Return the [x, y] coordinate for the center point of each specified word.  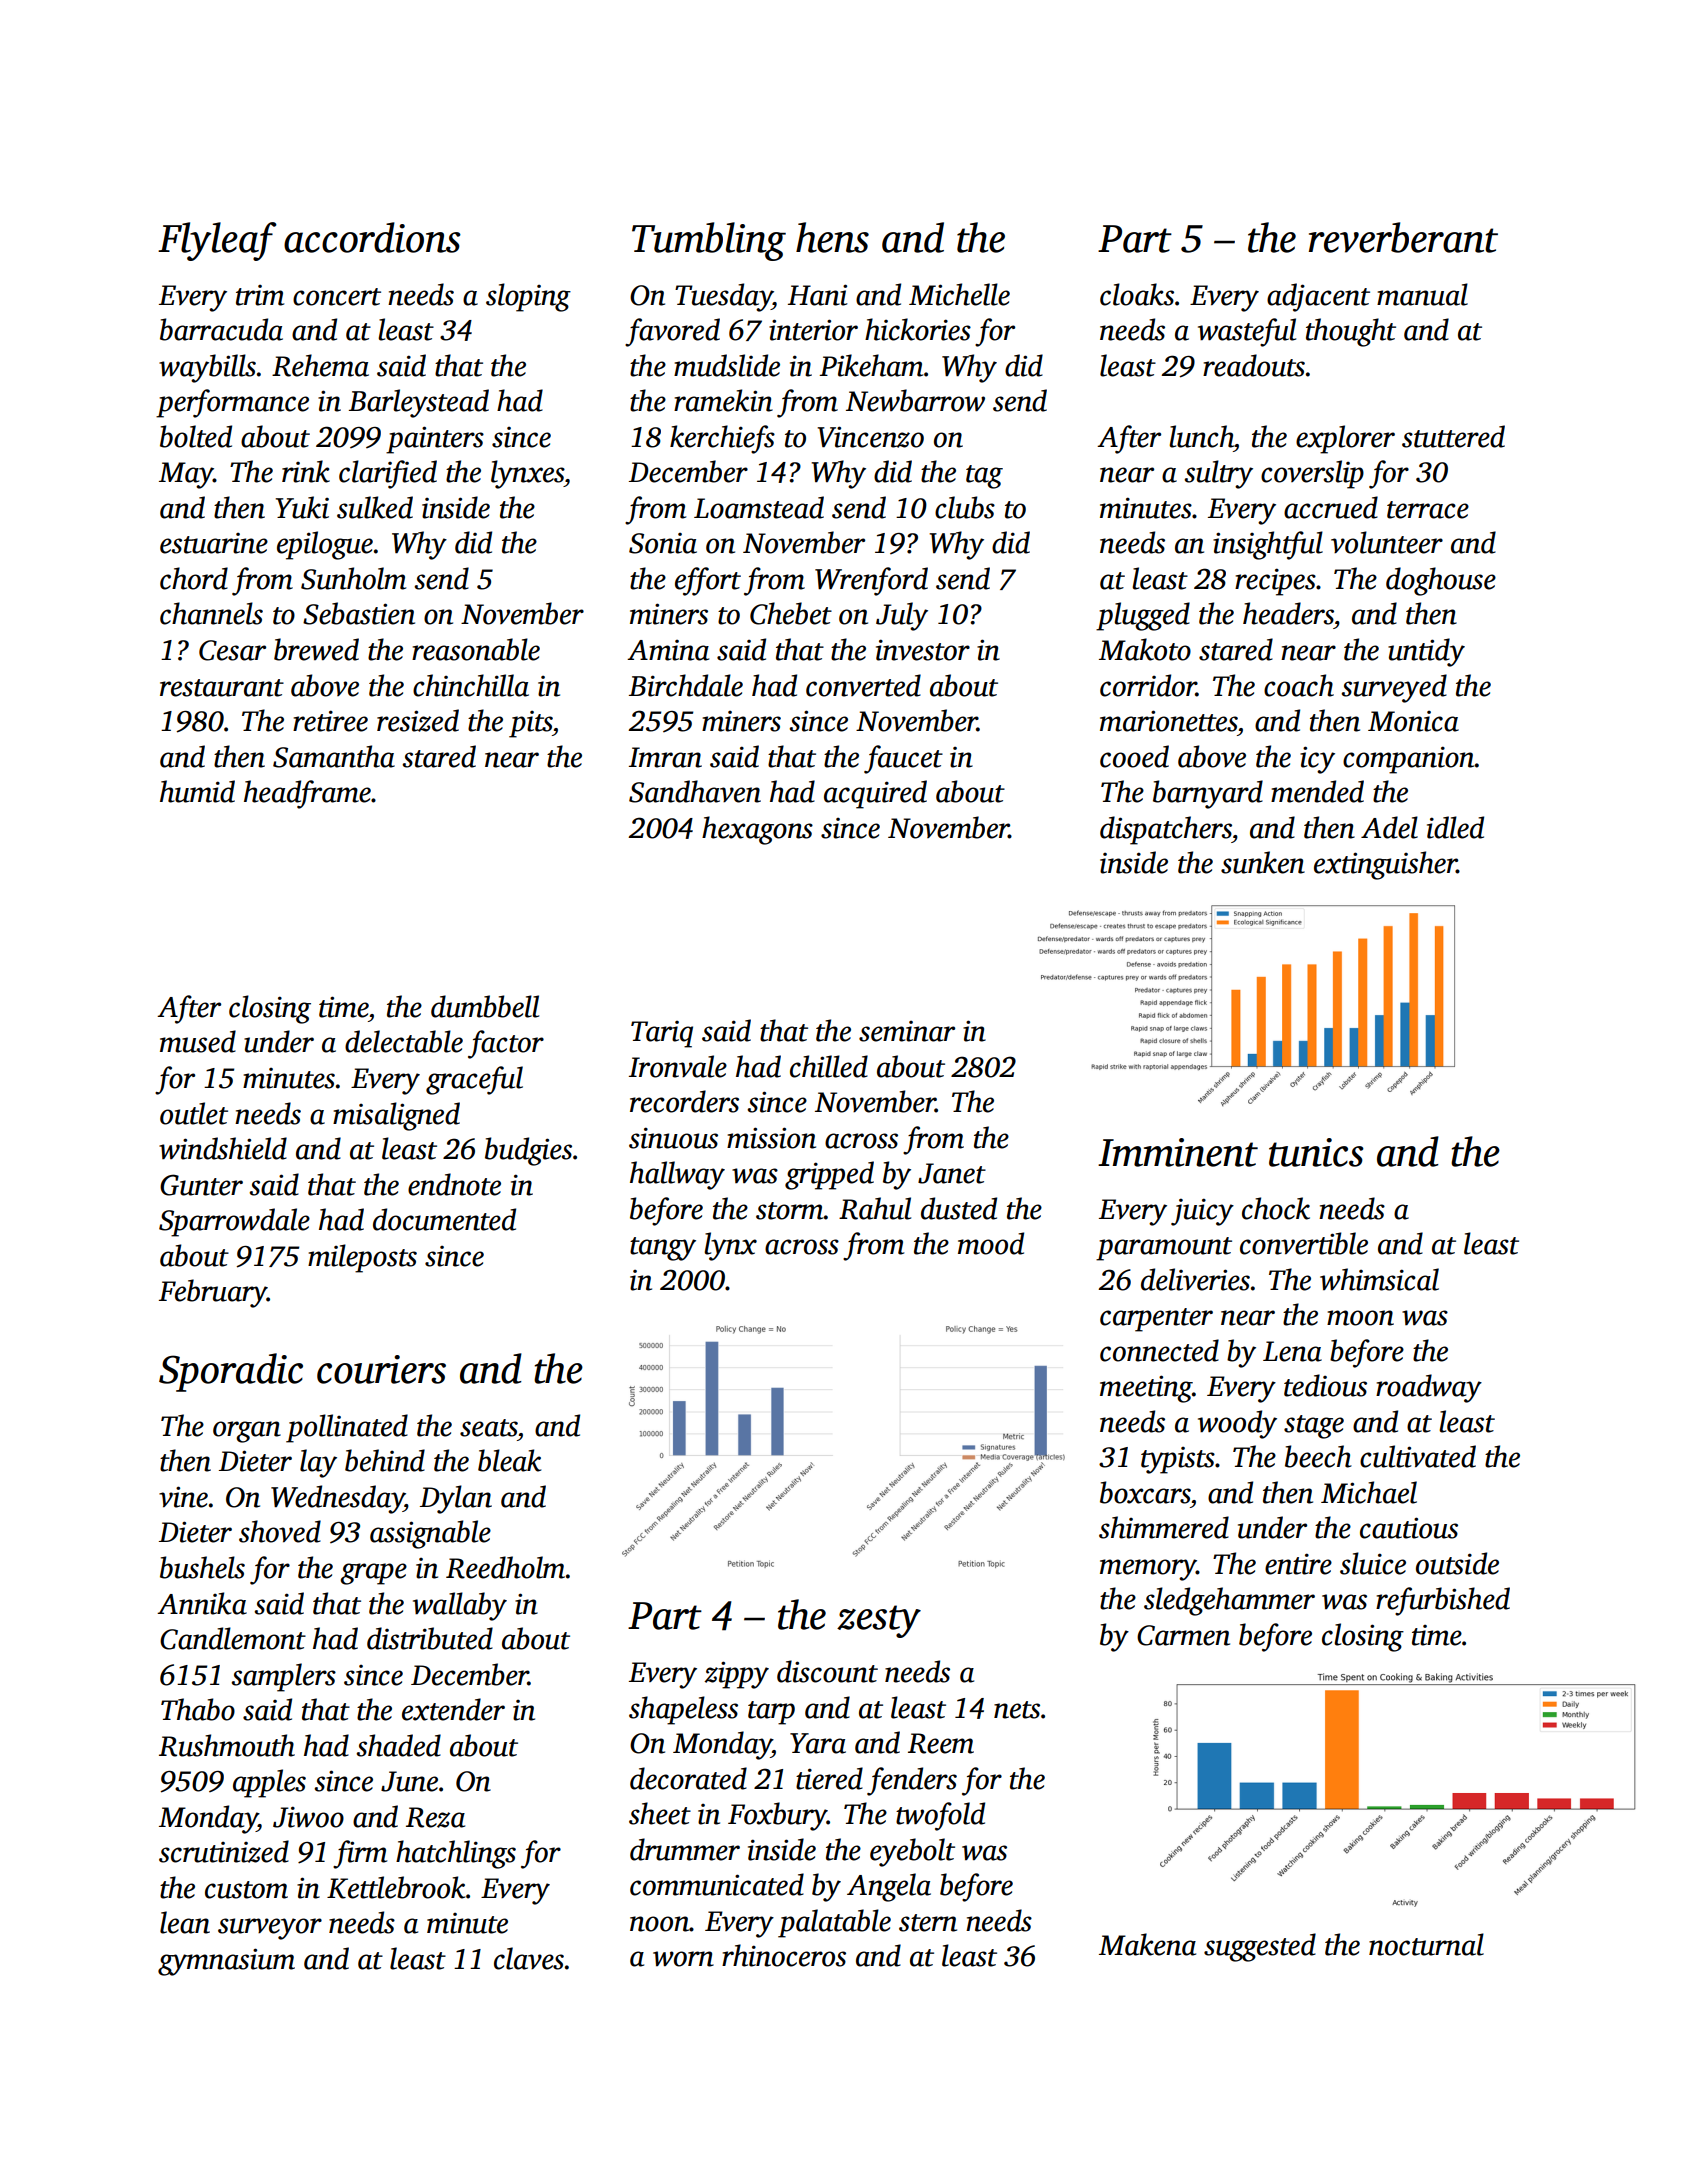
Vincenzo [870, 437]
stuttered [1453, 436]
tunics [1316, 1152]
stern [928, 1923]
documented [444, 1219]
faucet [903, 759]
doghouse [1441, 581]
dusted [959, 1208]
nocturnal [1426, 1944]
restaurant [222, 688]
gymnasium [226, 1962]
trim [260, 295]
